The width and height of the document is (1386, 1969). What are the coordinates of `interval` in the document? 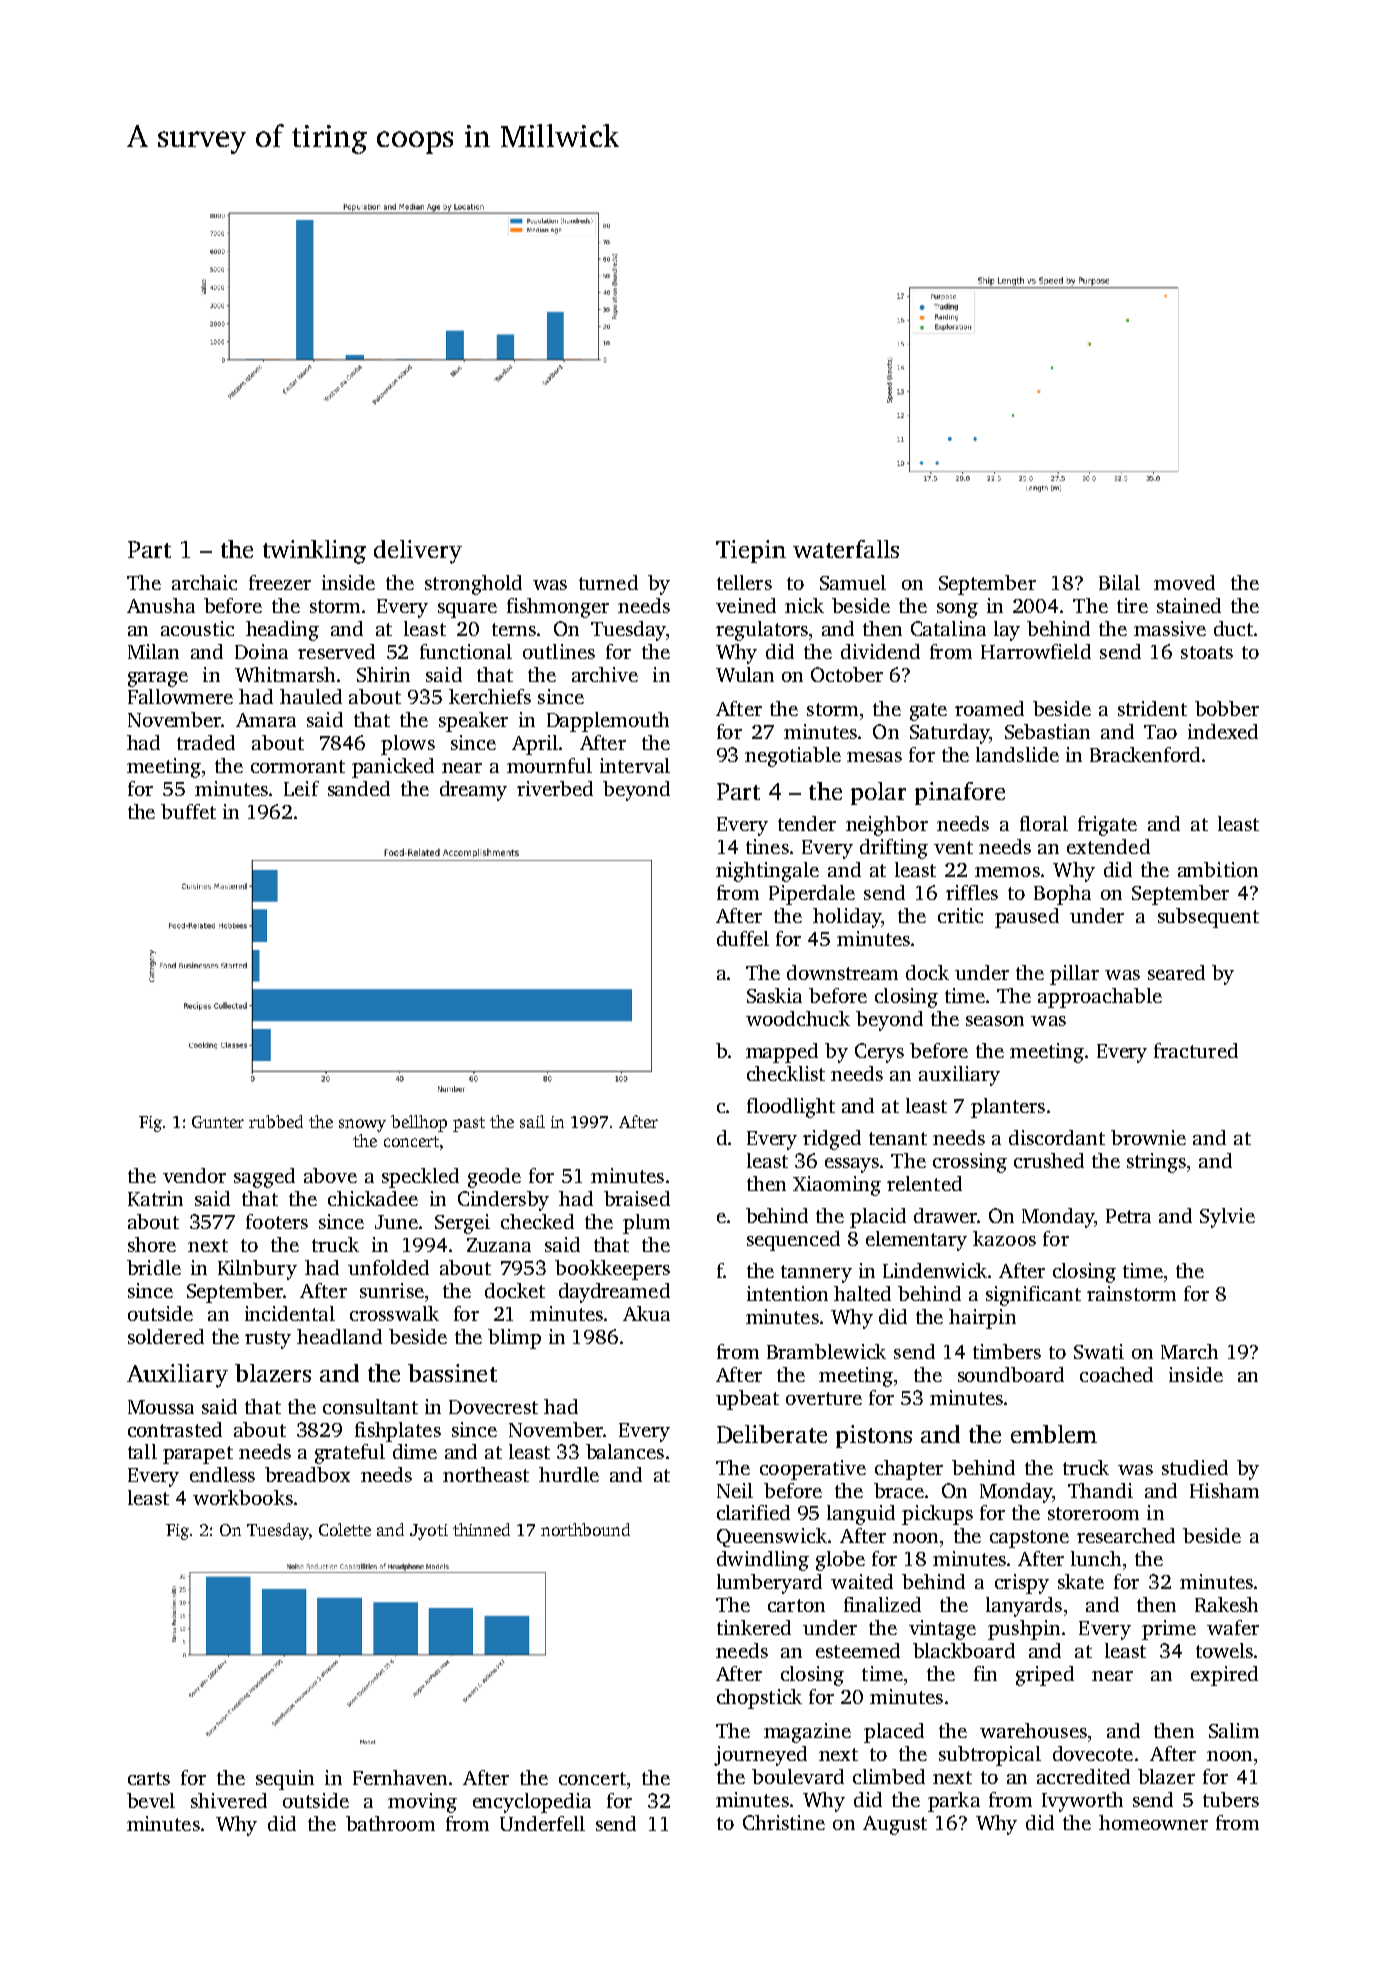 It's located at (635, 765).
